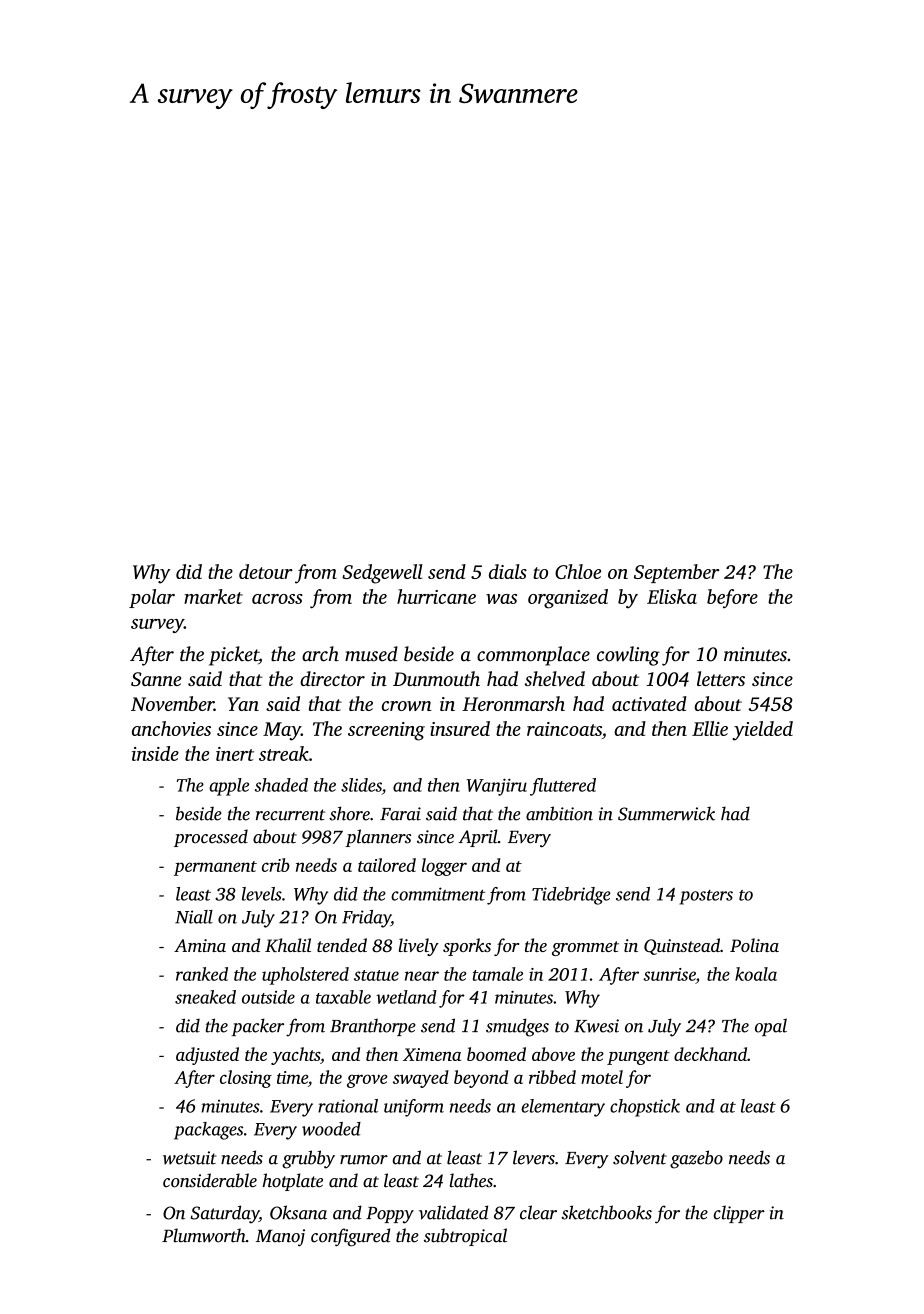 The height and width of the image is (1314, 924). I want to click on Niall, so click(194, 917).
